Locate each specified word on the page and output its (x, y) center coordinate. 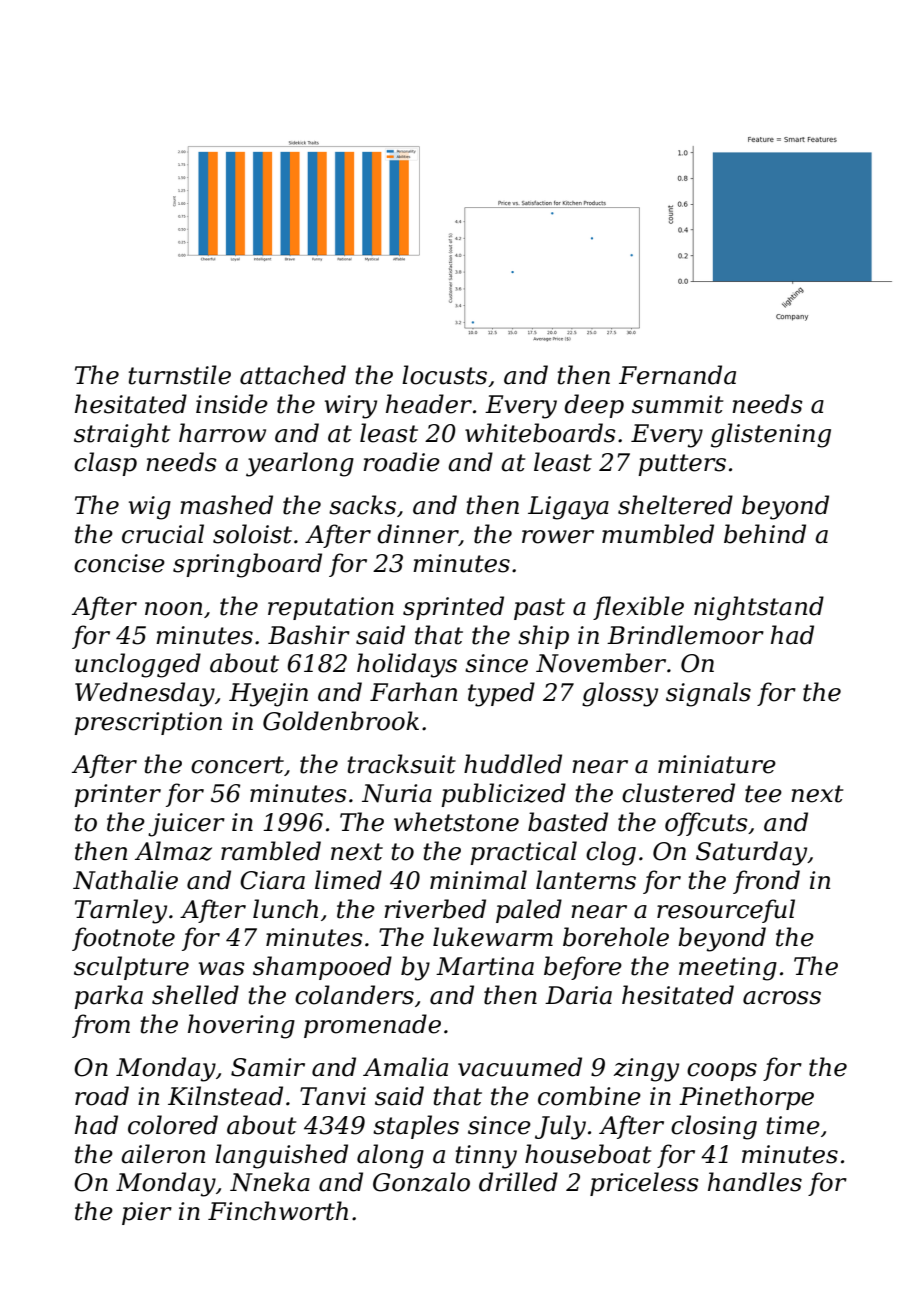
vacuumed (520, 1067)
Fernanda (677, 375)
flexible (638, 608)
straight (122, 435)
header (429, 404)
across (782, 998)
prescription (148, 723)
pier (147, 1213)
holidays (407, 665)
